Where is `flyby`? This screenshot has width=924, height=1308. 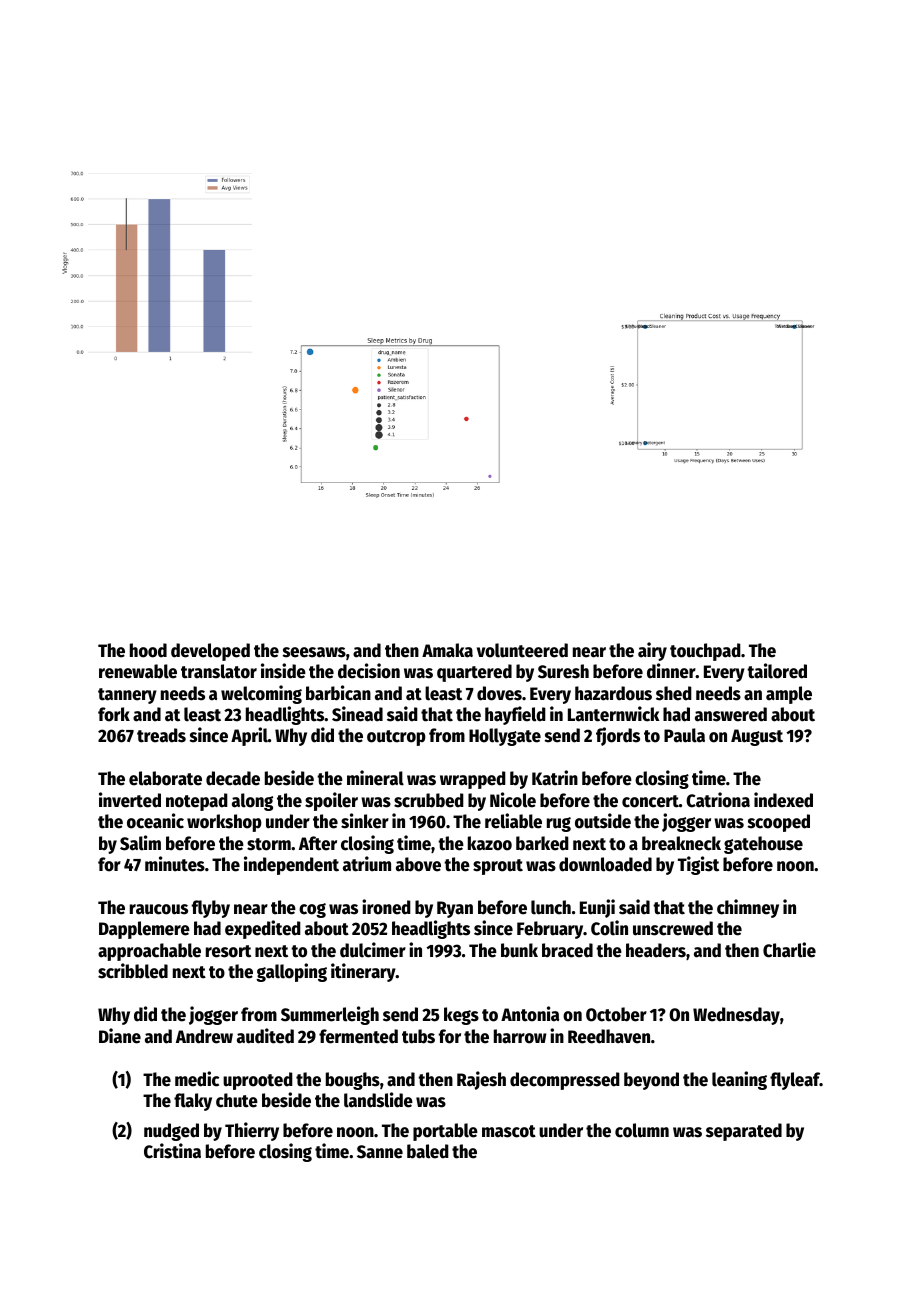 flyby is located at coordinates (211, 909).
